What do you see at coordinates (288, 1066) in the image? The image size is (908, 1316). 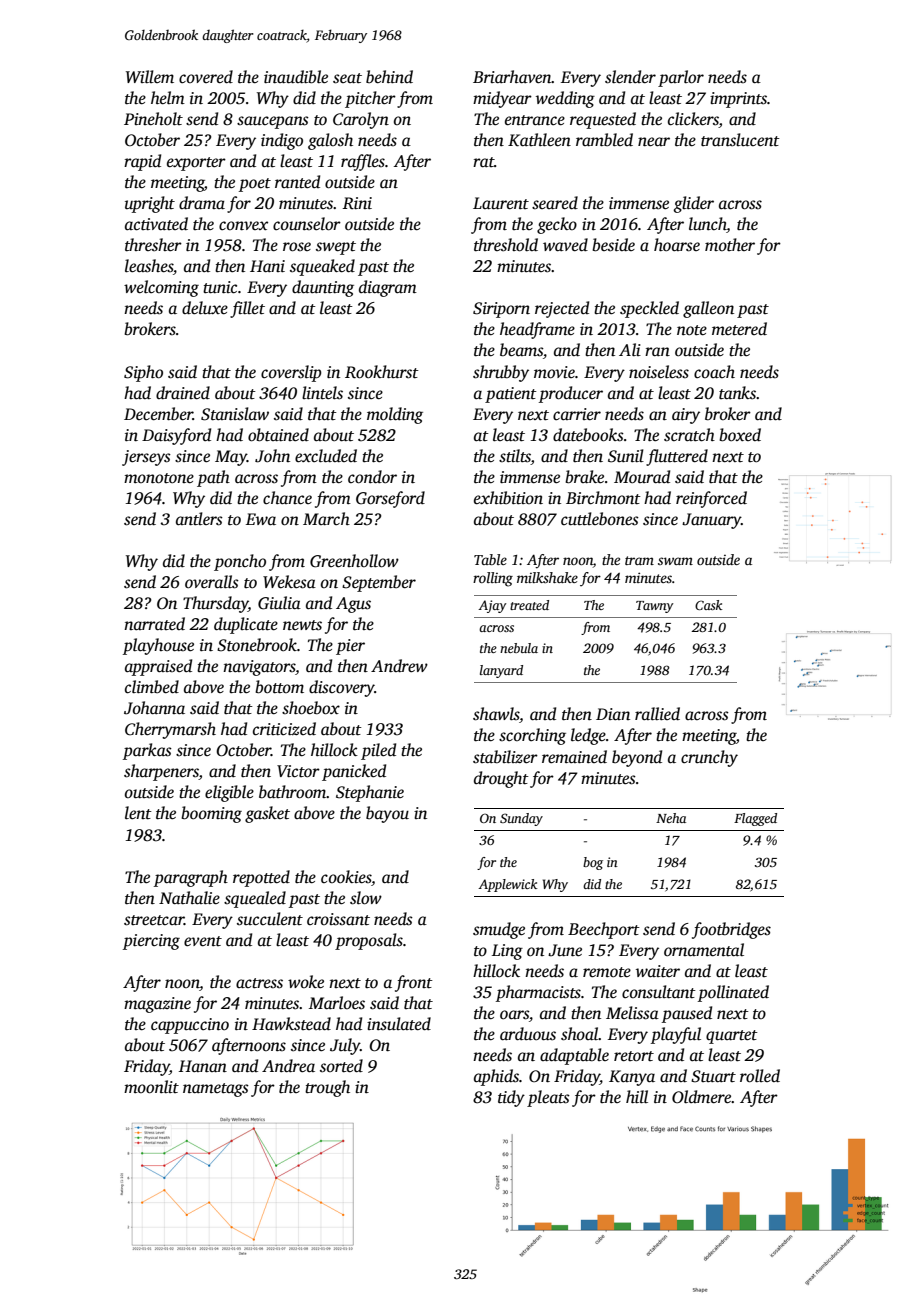 I see `Andrea` at bounding box center [288, 1066].
